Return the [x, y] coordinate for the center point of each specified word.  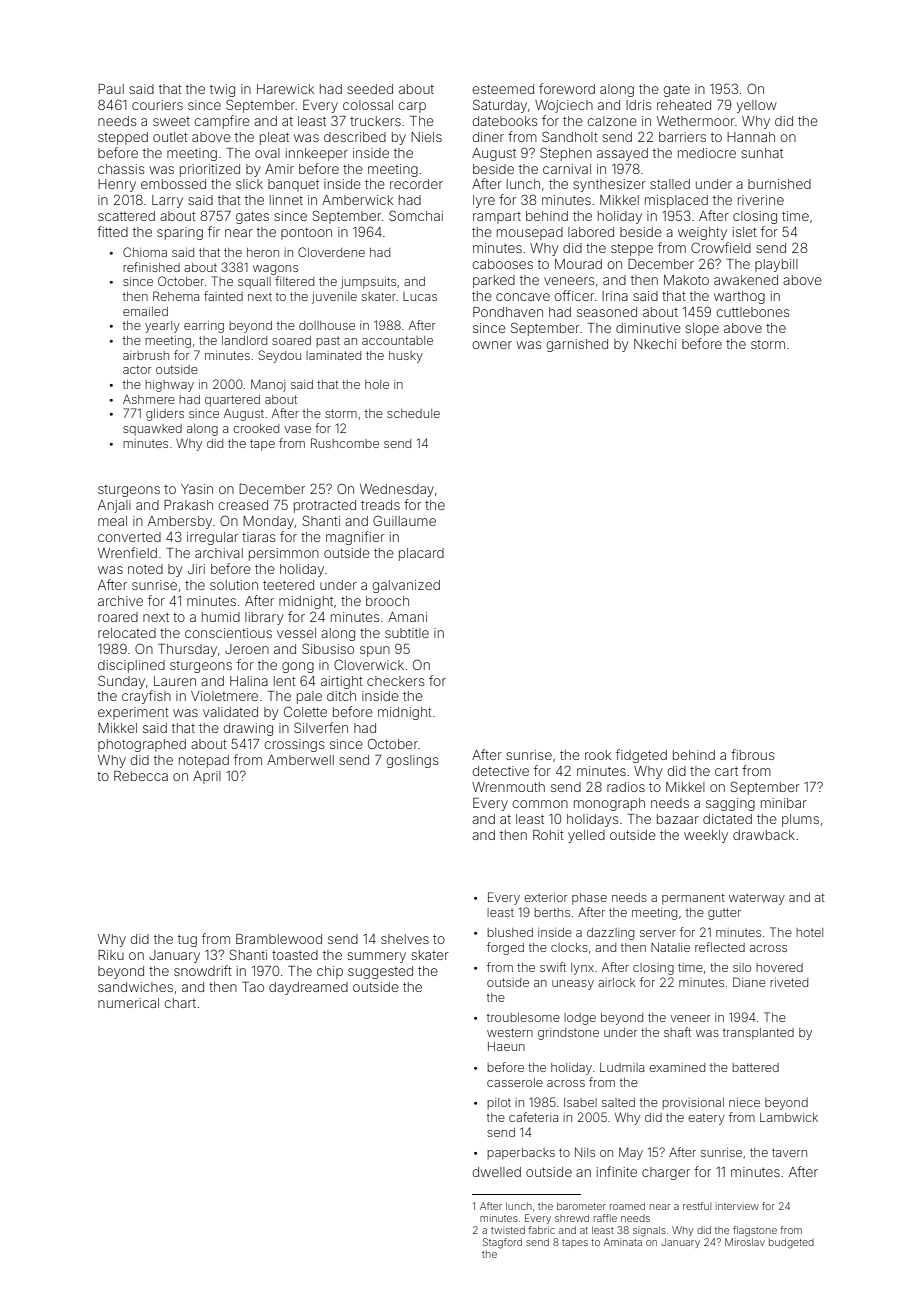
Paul [111, 89]
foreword [567, 88]
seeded [370, 89]
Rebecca [141, 776]
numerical [128, 1003]
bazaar [678, 819]
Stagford [502, 1243]
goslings [412, 761]
